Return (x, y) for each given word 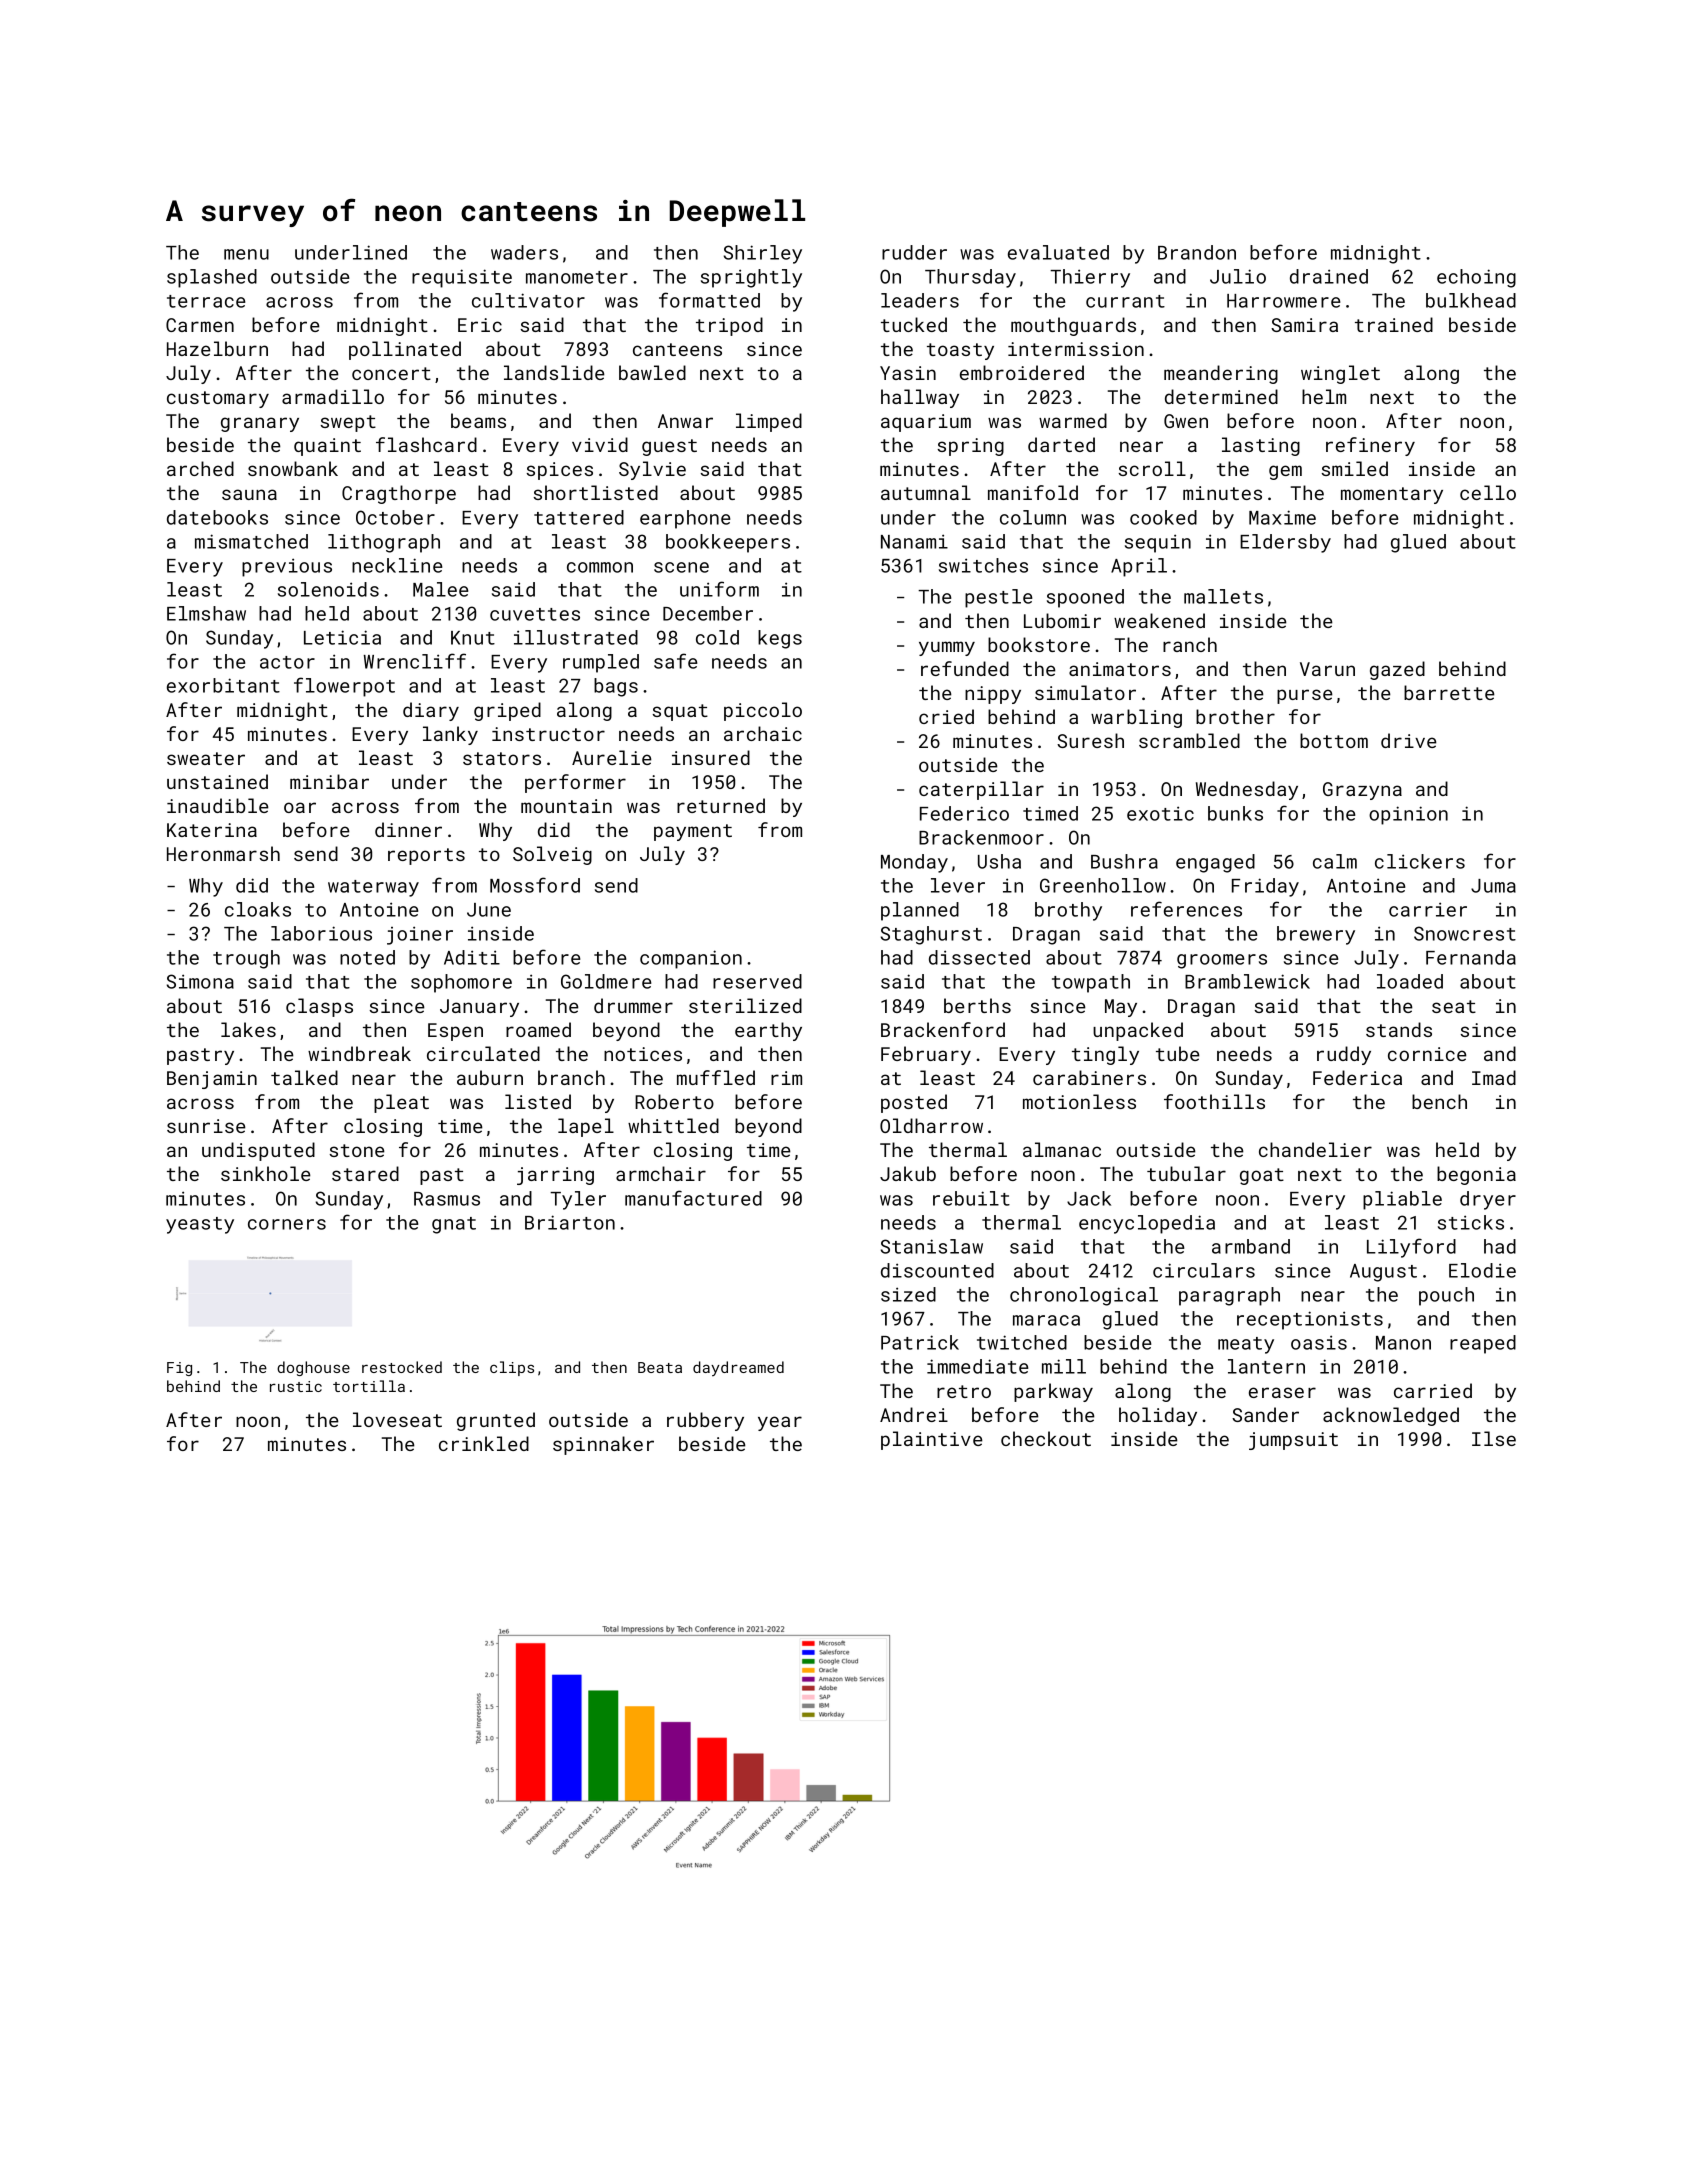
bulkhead (1471, 300)
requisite (462, 278)
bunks (1235, 813)
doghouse (313, 1368)
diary (431, 711)
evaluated (1058, 252)
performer (575, 783)
